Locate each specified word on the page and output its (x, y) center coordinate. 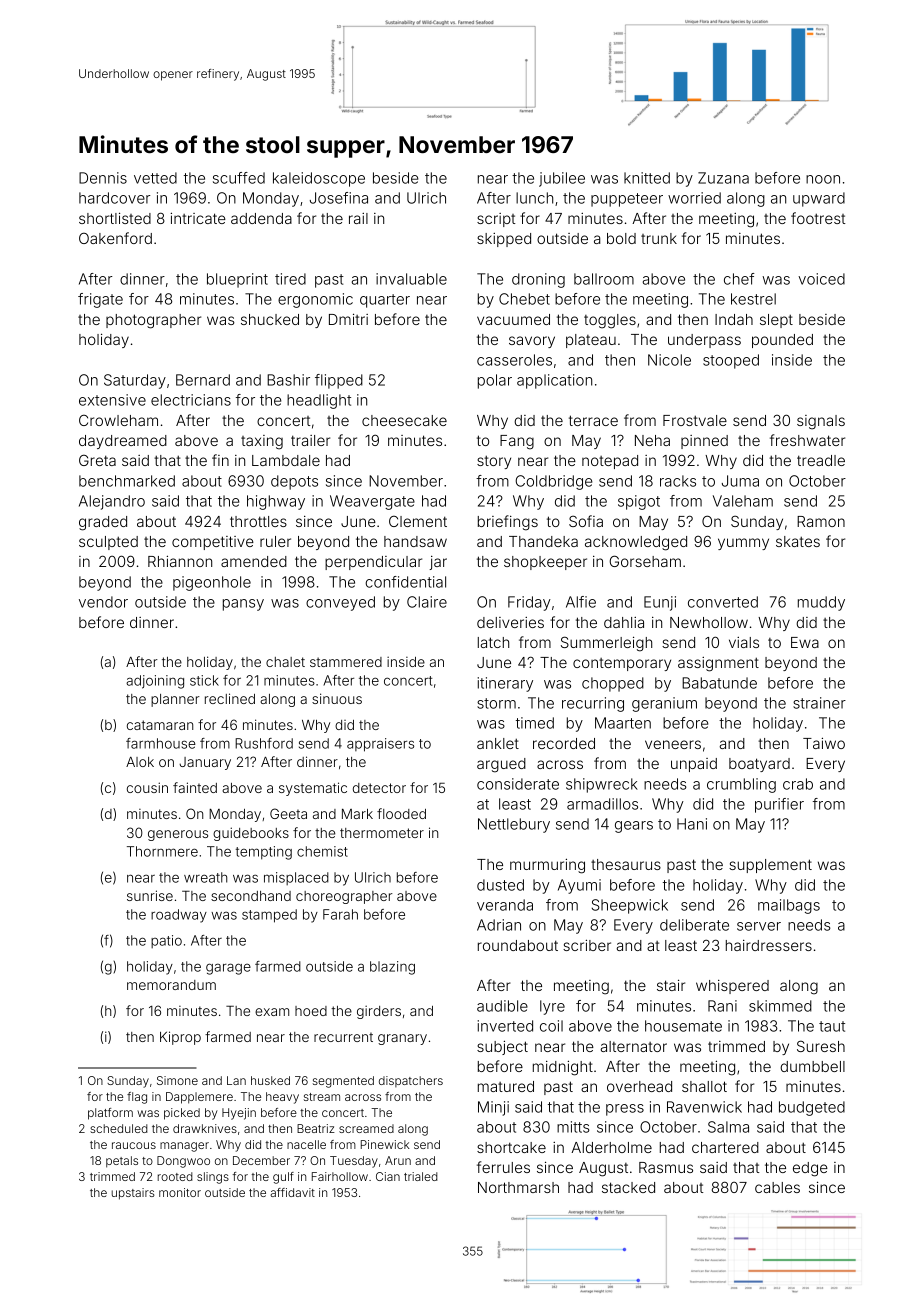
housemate (683, 1026)
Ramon (821, 521)
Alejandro (112, 502)
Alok (140, 762)
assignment (718, 664)
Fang (517, 442)
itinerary (505, 684)
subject (502, 1047)
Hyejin (239, 1114)
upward (819, 199)
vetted (155, 178)
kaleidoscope (319, 179)
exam (272, 1012)
